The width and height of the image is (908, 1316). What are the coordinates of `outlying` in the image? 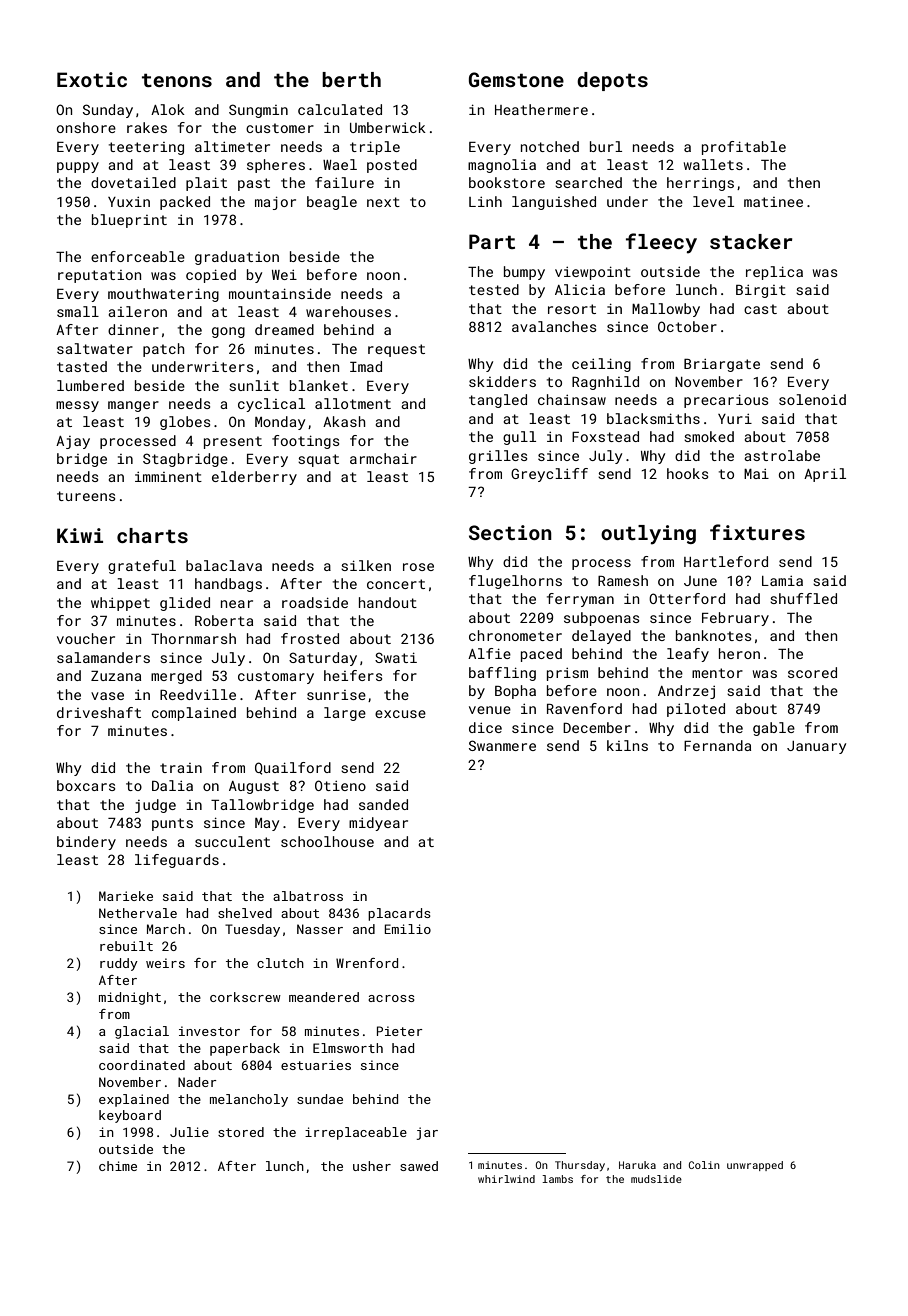 It's located at (648, 535).
